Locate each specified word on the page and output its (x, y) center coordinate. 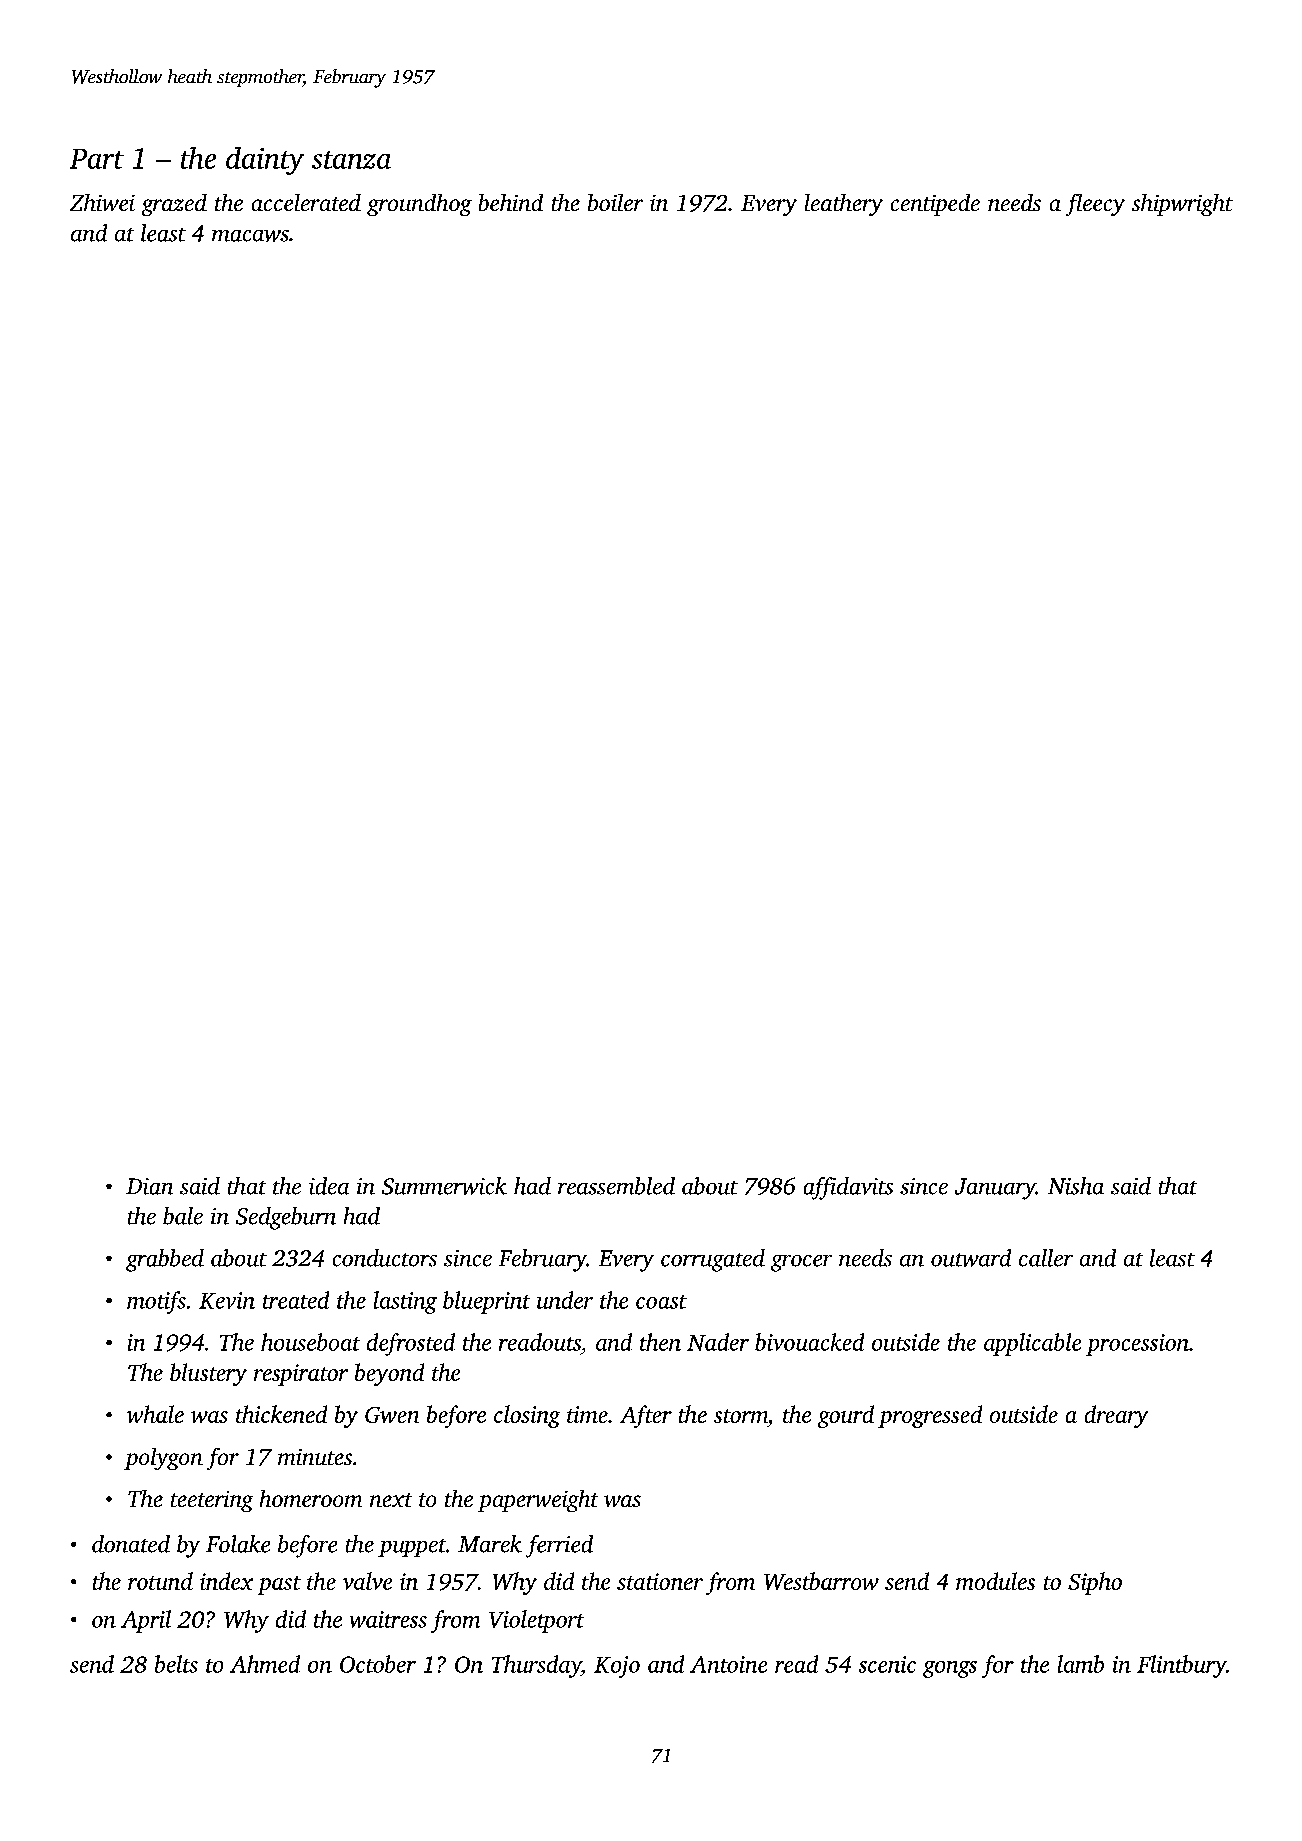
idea (329, 1186)
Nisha (1076, 1186)
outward (971, 1258)
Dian (149, 1186)
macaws (250, 236)
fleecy (1095, 205)
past (279, 1585)
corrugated (713, 1260)
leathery (844, 205)
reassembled (616, 1186)
